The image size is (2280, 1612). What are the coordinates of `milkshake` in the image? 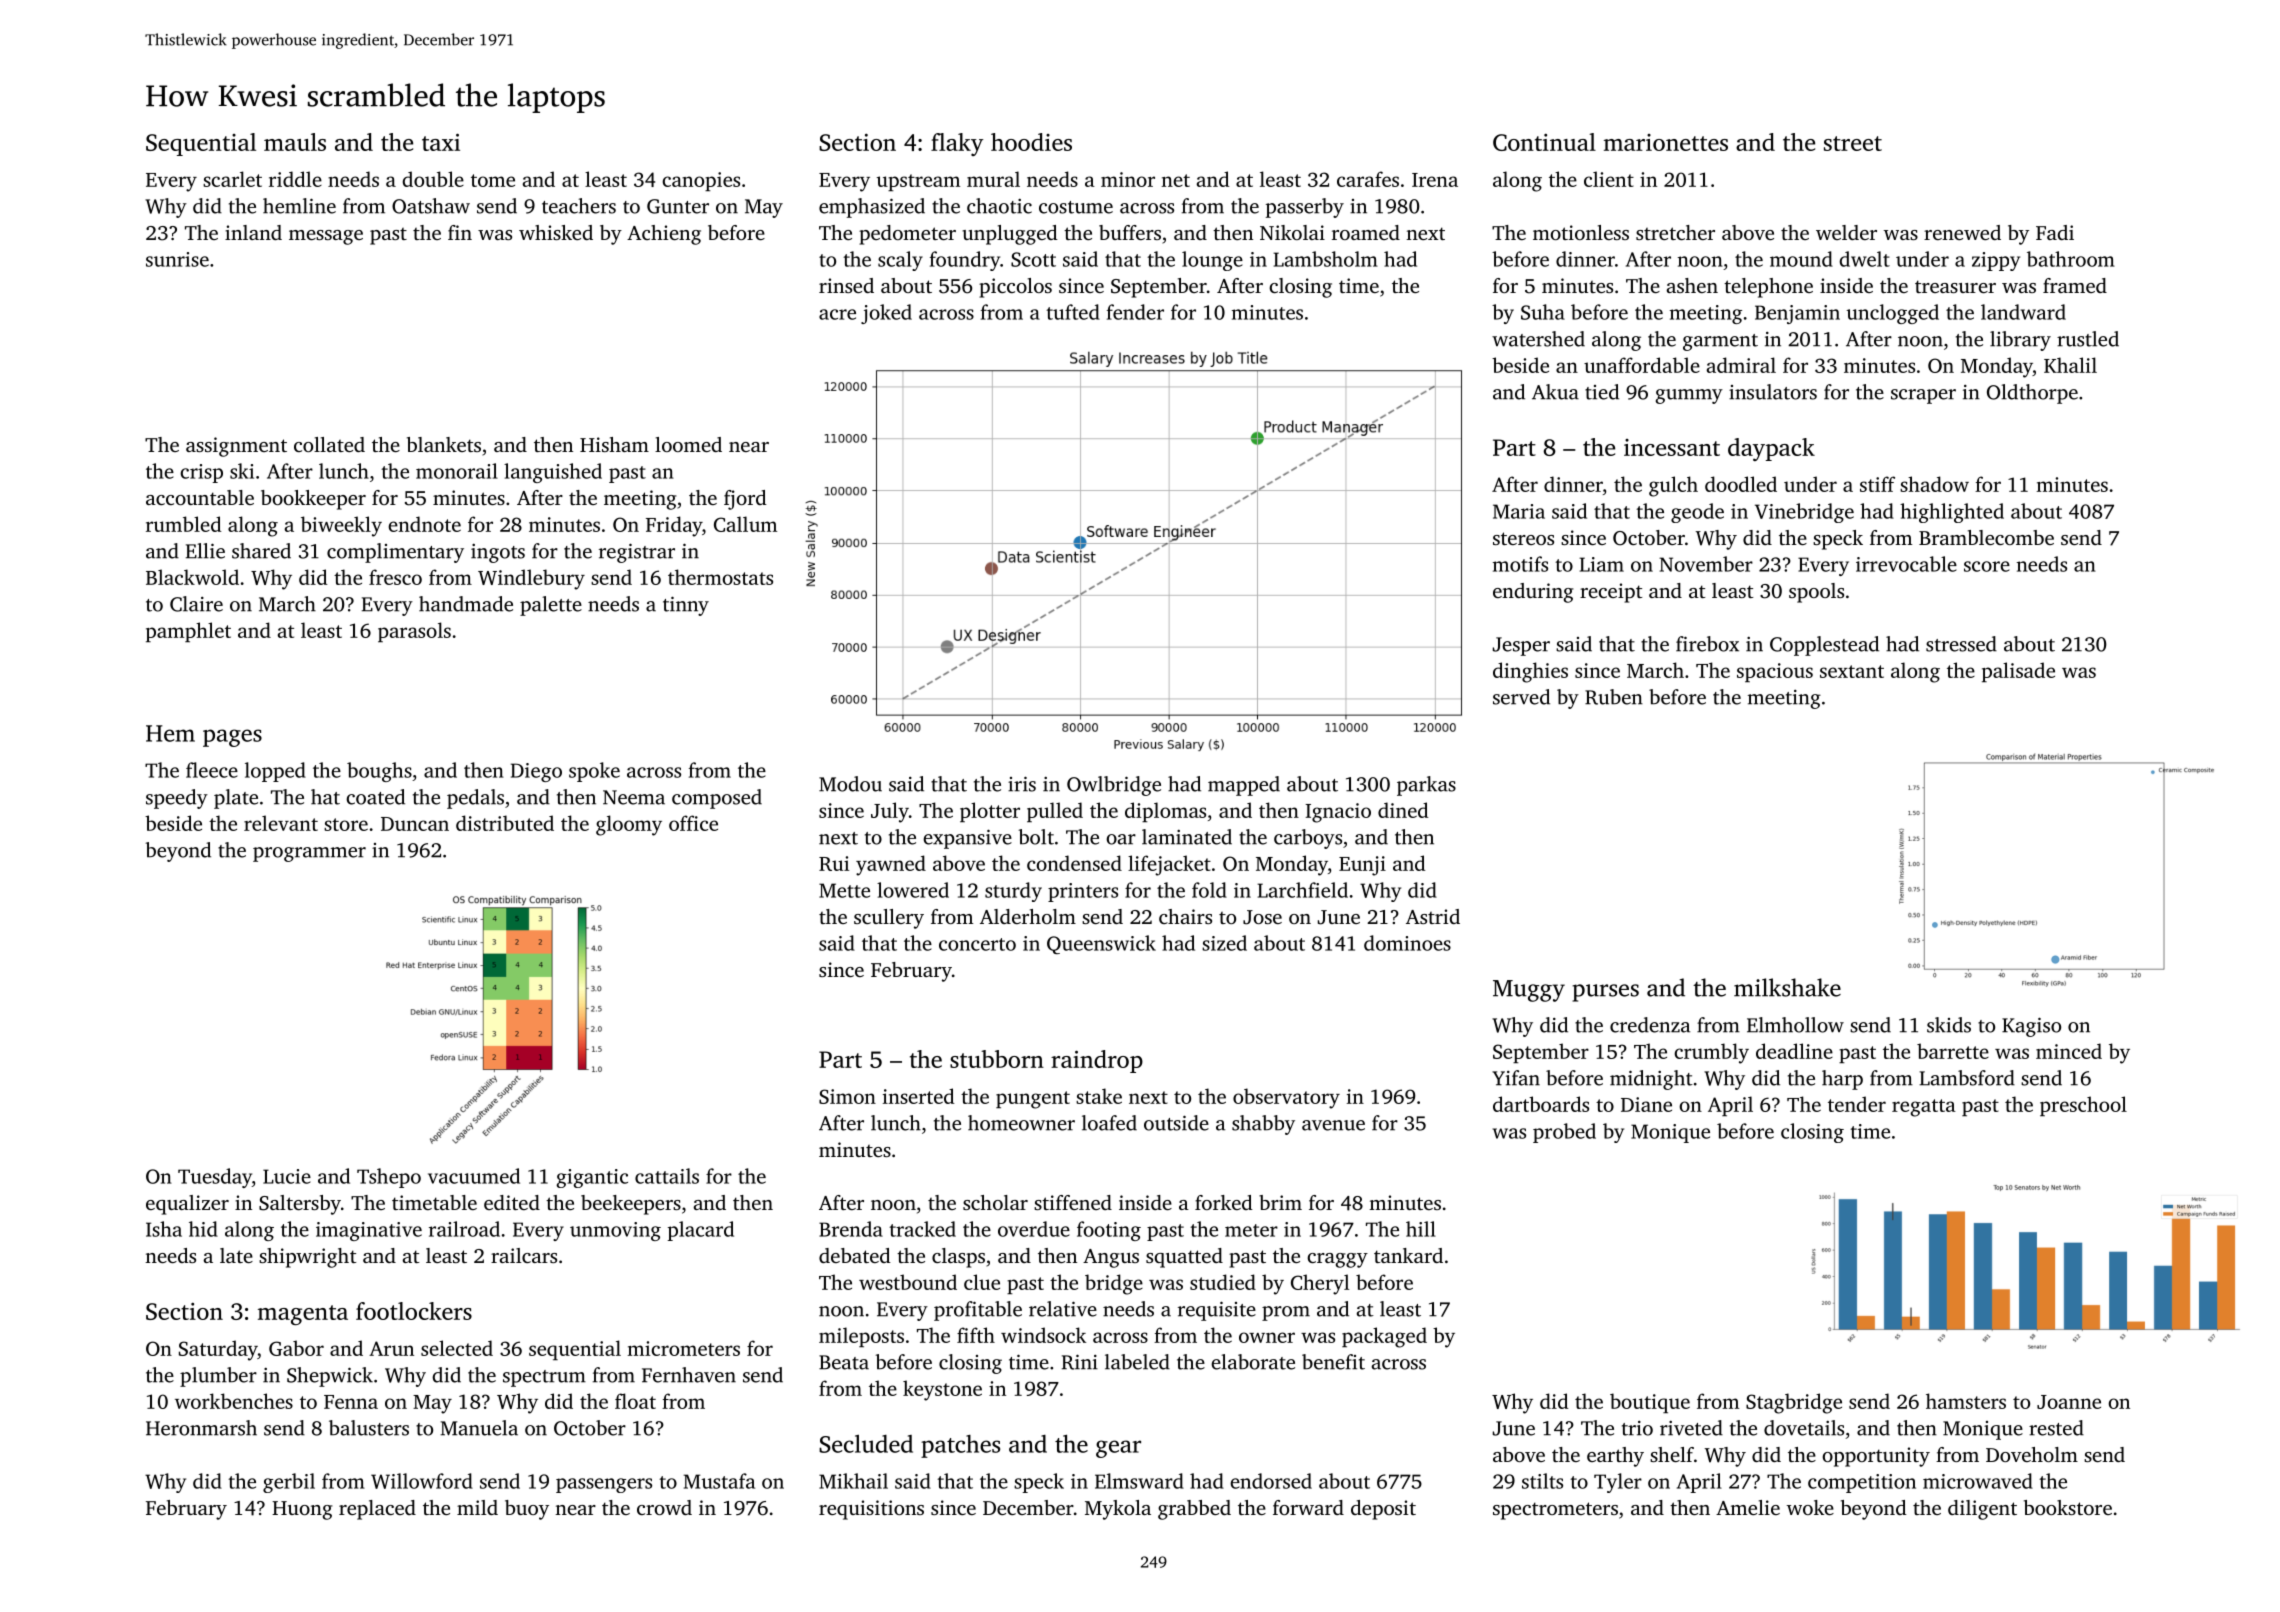 It's located at (1787, 987).
